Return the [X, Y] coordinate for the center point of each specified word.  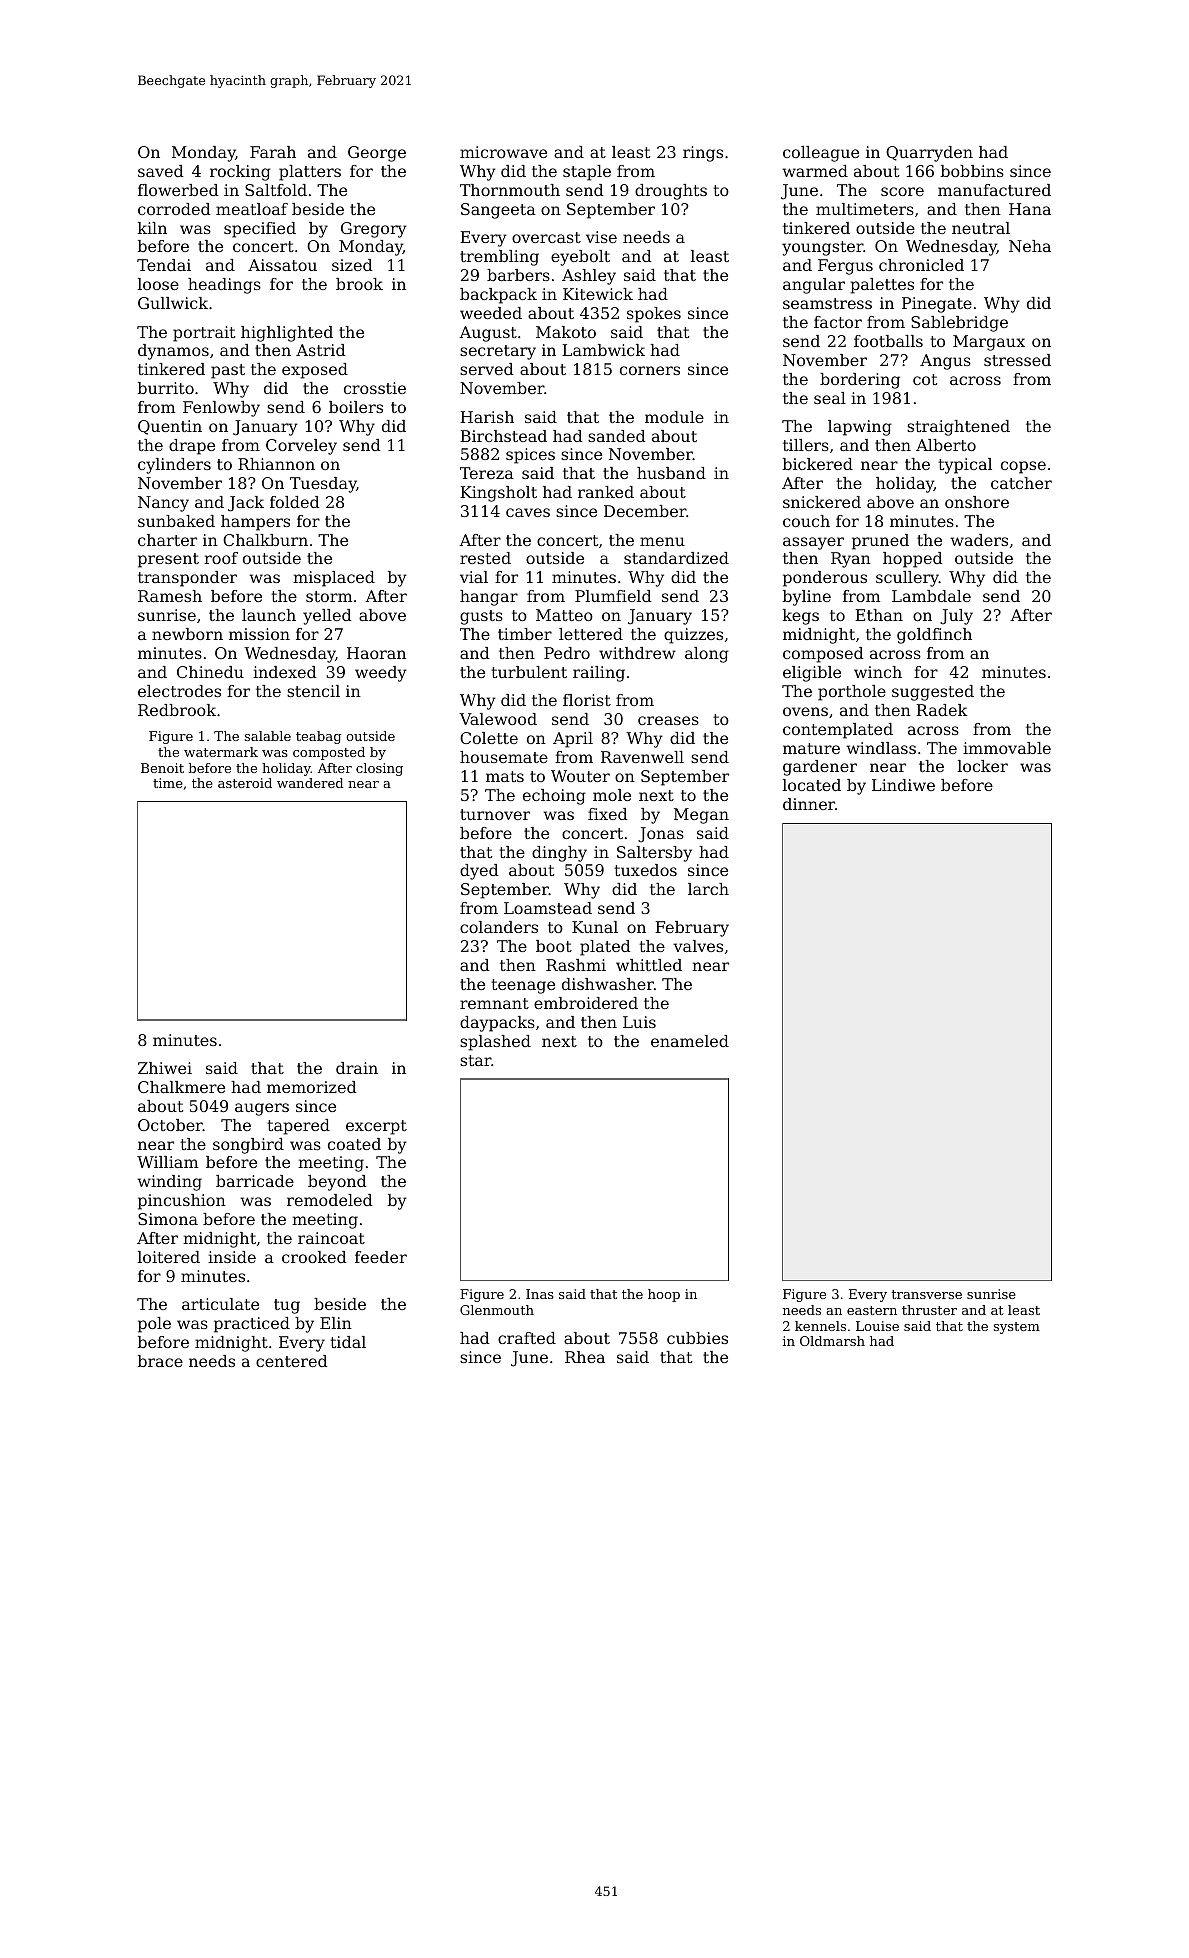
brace [160, 1361]
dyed [479, 872]
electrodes [179, 691]
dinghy [559, 854]
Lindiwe [903, 785]
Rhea [585, 1357]
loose [158, 284]
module [674, 417]
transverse [926, 1294]
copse [1023, 467]
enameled [690, 1041]
